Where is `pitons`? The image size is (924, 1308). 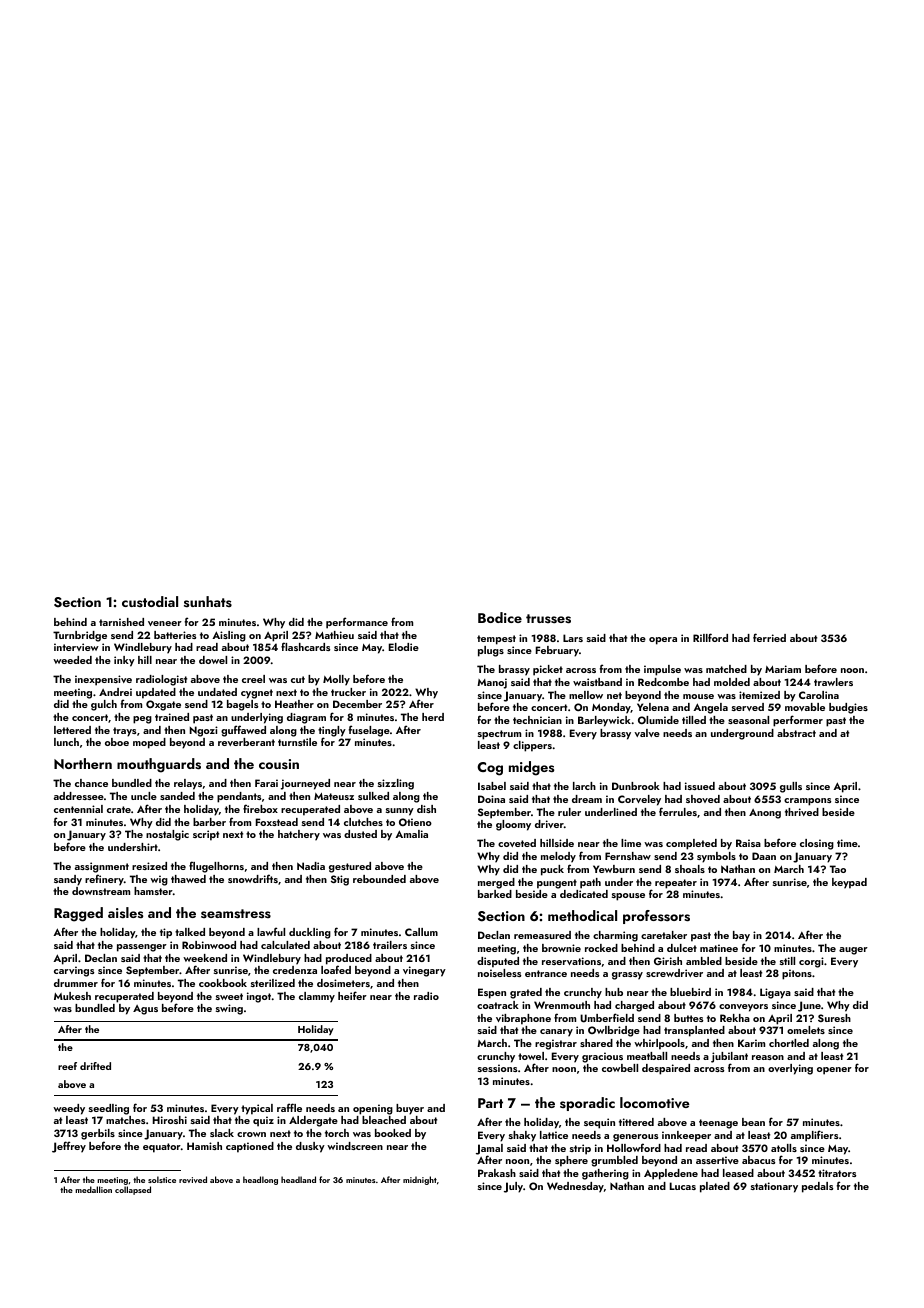 pitons is located at coordinates (797, 974).
